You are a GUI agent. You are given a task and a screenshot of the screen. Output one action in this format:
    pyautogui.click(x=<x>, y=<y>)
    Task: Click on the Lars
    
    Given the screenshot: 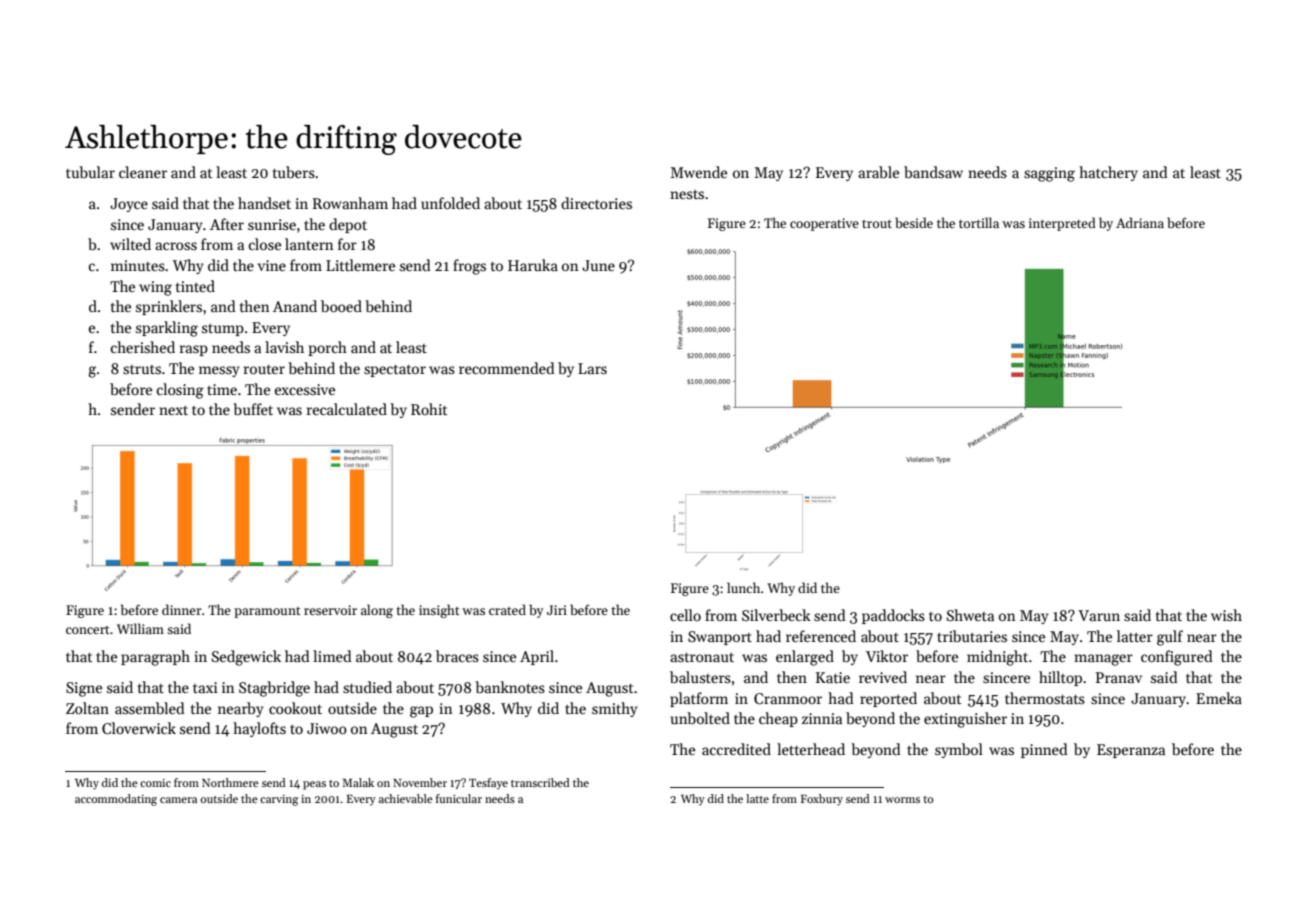 What is the action you would take?
    pyautogui.click(x=592, y=368)
